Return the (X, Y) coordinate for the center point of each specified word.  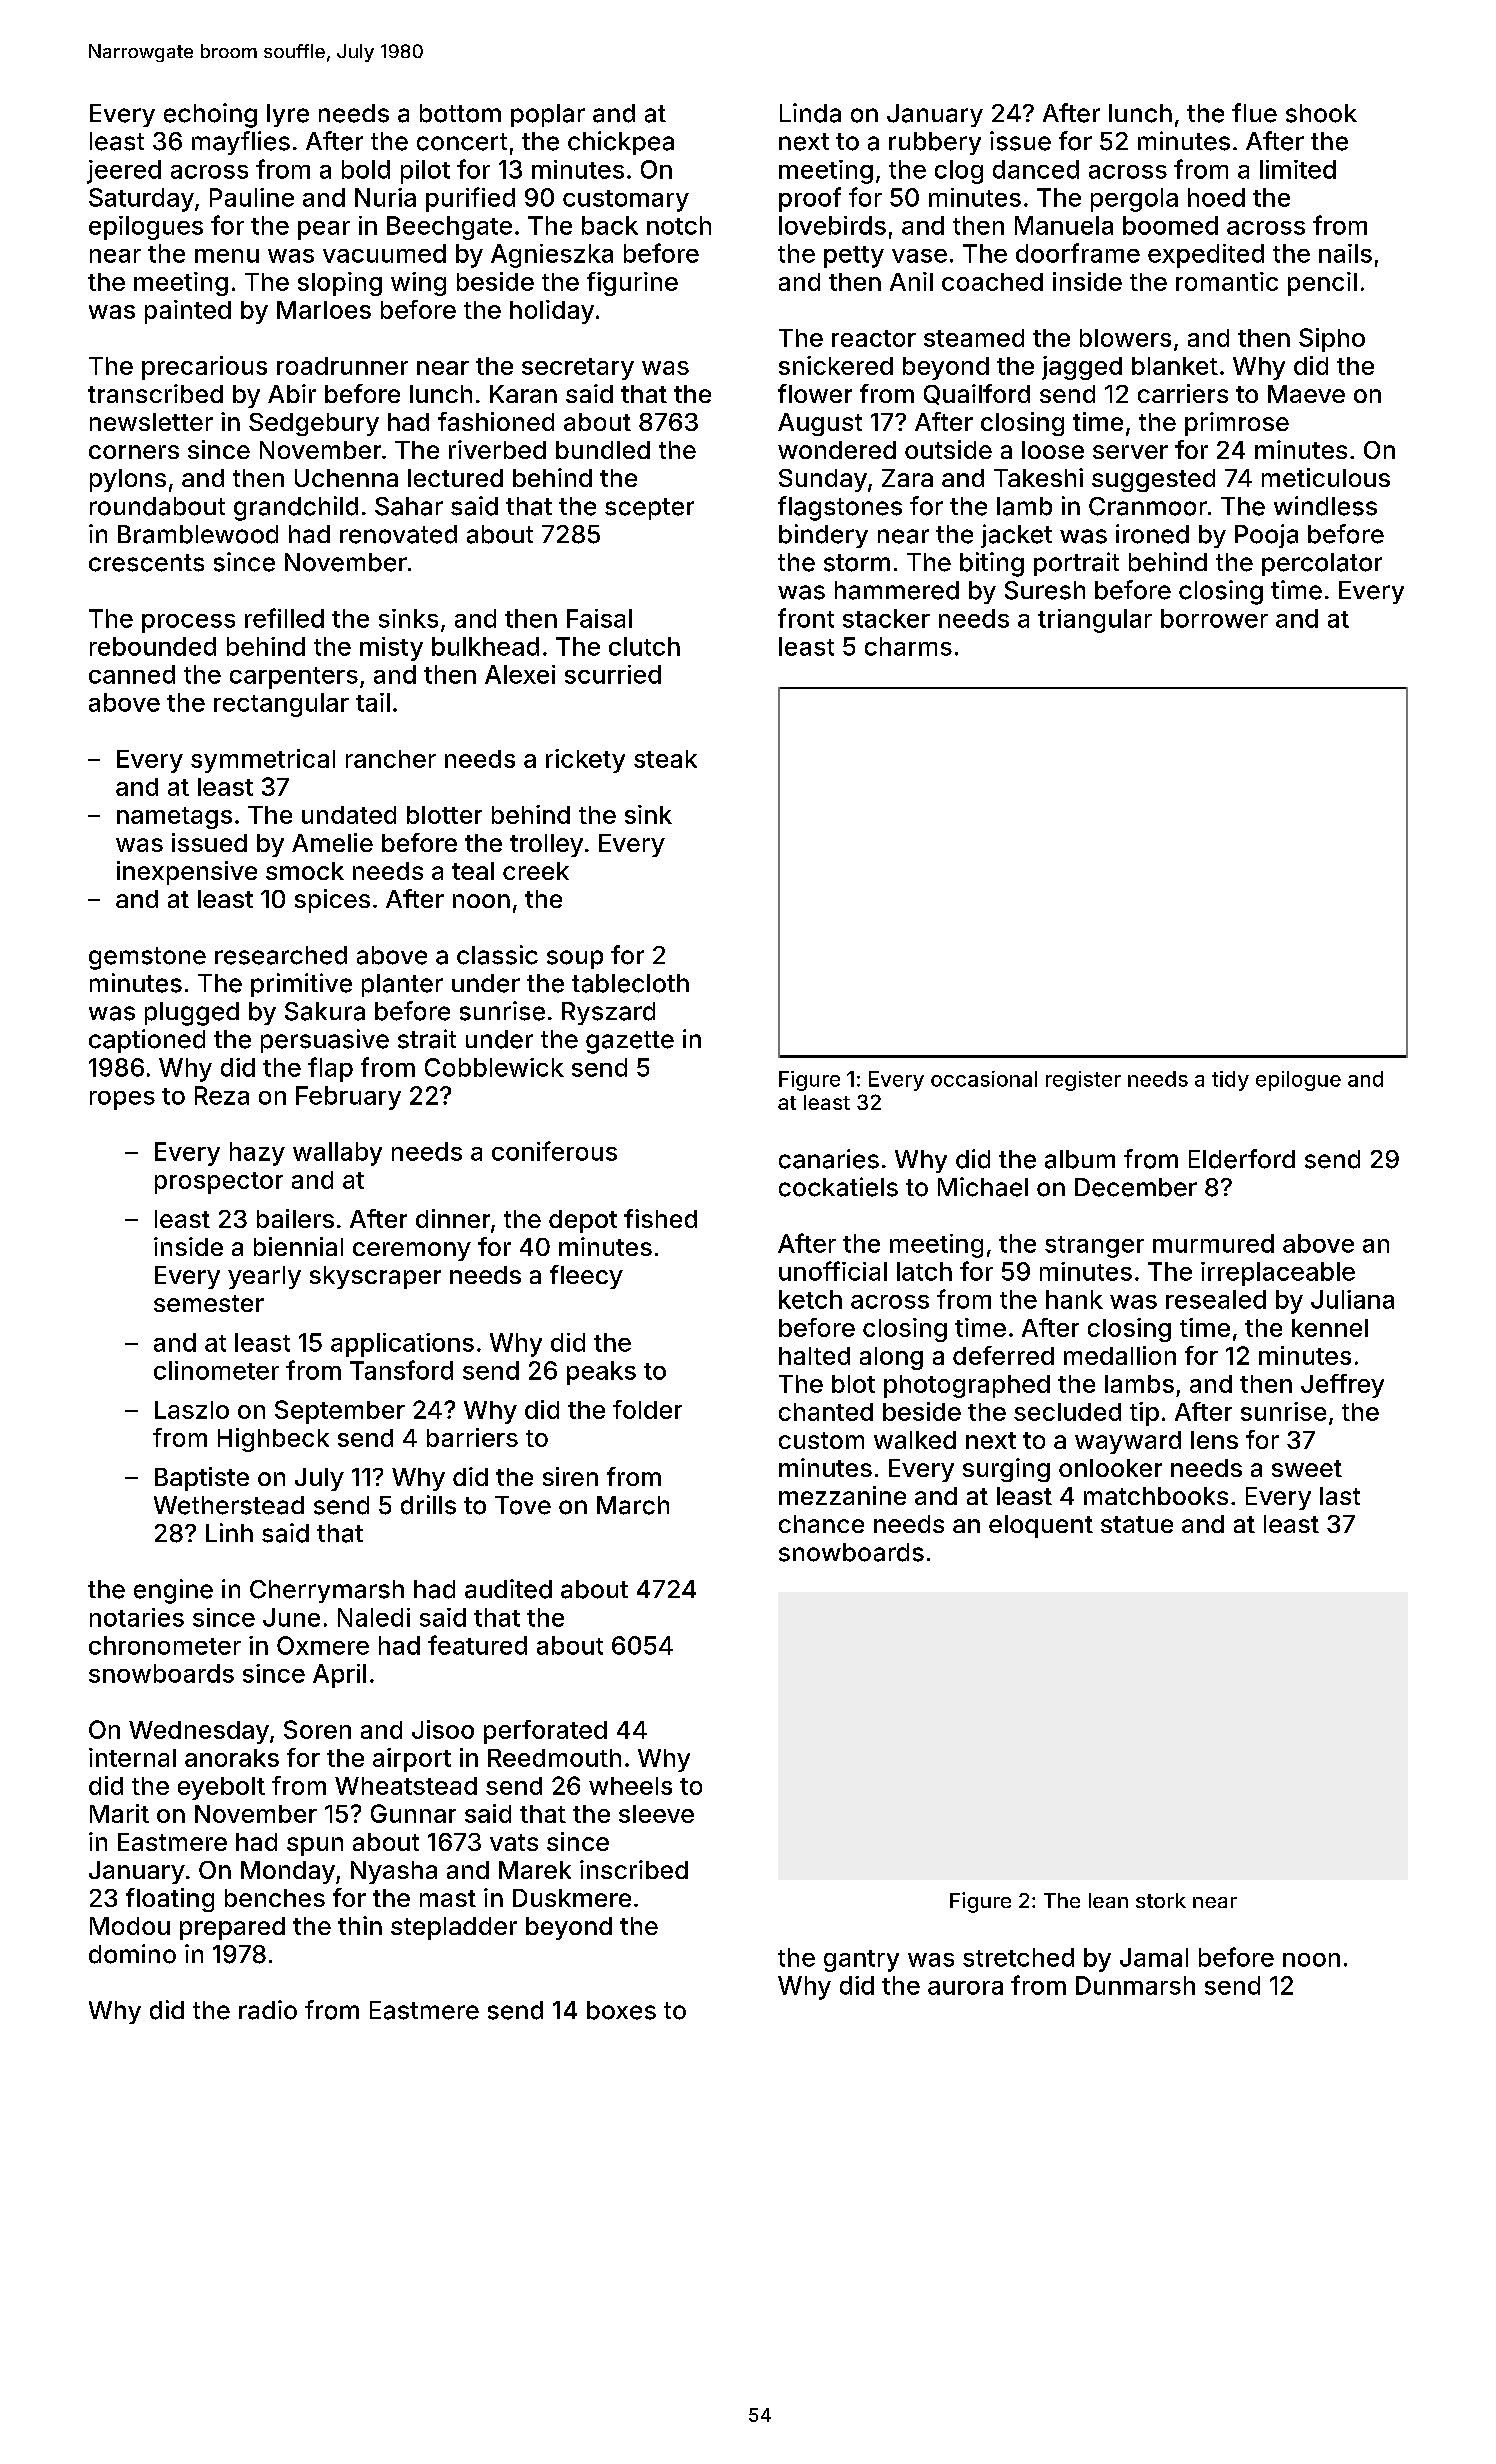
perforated (545, 1732)
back (610, 225)
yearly (264, 1277)
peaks (601, 1373)
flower (815, 393)
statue (1137, 1524)
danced (1036, 169)
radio (268, 2010)
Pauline (252, 197)
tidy (1230, 1081)
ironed (1152, 534)
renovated (398, 534)
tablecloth (630, 983)
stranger (1094, 1247)
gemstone (147, 958)
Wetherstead (229, 1505)
